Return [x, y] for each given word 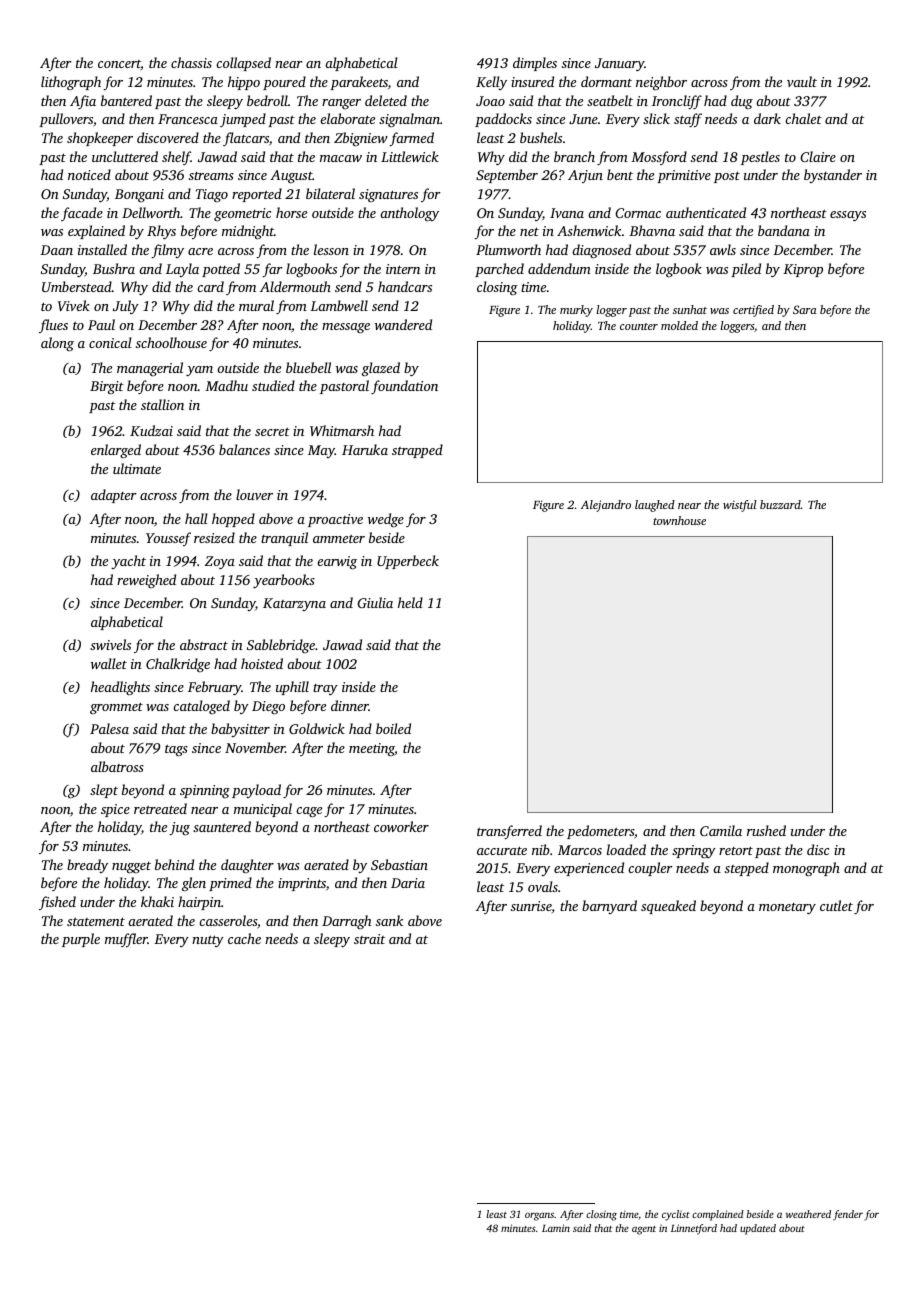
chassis [191, 62]
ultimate [137, 468]
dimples [535, 64]
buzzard [780, 504]
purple [81, 940]
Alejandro [606, 506]
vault [802, 81]
